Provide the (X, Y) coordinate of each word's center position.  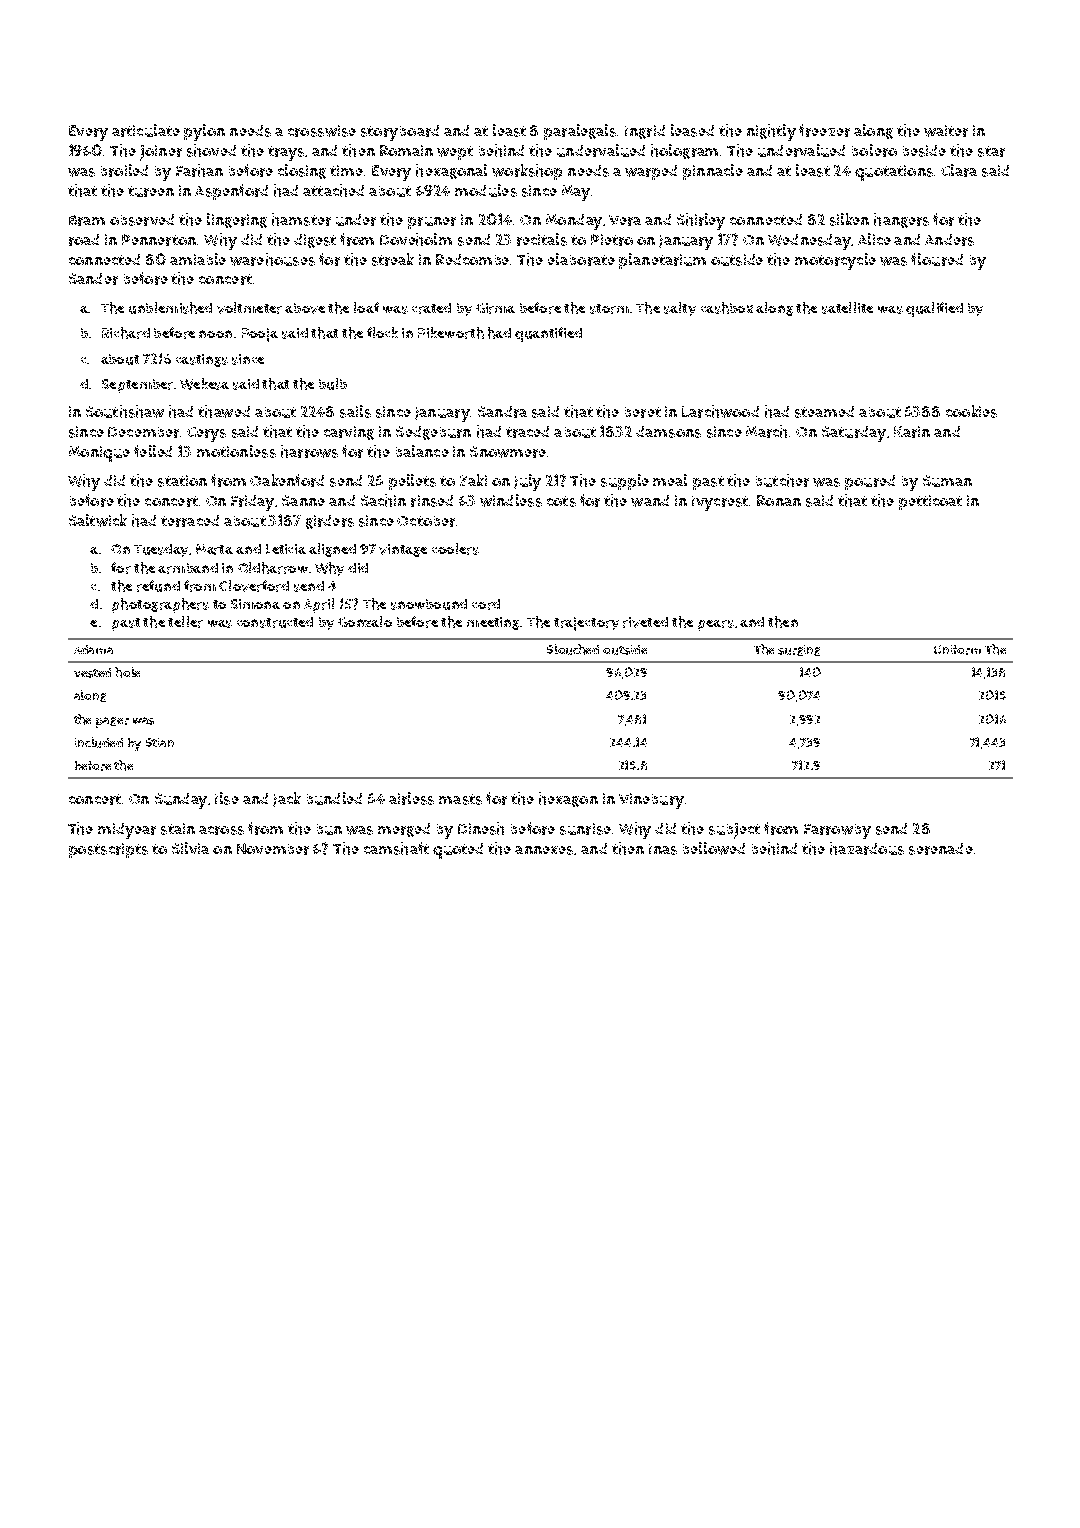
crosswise (322, 131)
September (137, 386)
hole (127, 672)
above (305, 308)
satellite (847, 308)
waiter (946, 131)
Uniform (957, 650)
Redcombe (472, 259)
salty (680, 309)
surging (799, 650)
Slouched (573, 649)
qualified (934, 309)
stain (178, 829)
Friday (252, 503)
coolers (455, 549)
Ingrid (645, 132)
